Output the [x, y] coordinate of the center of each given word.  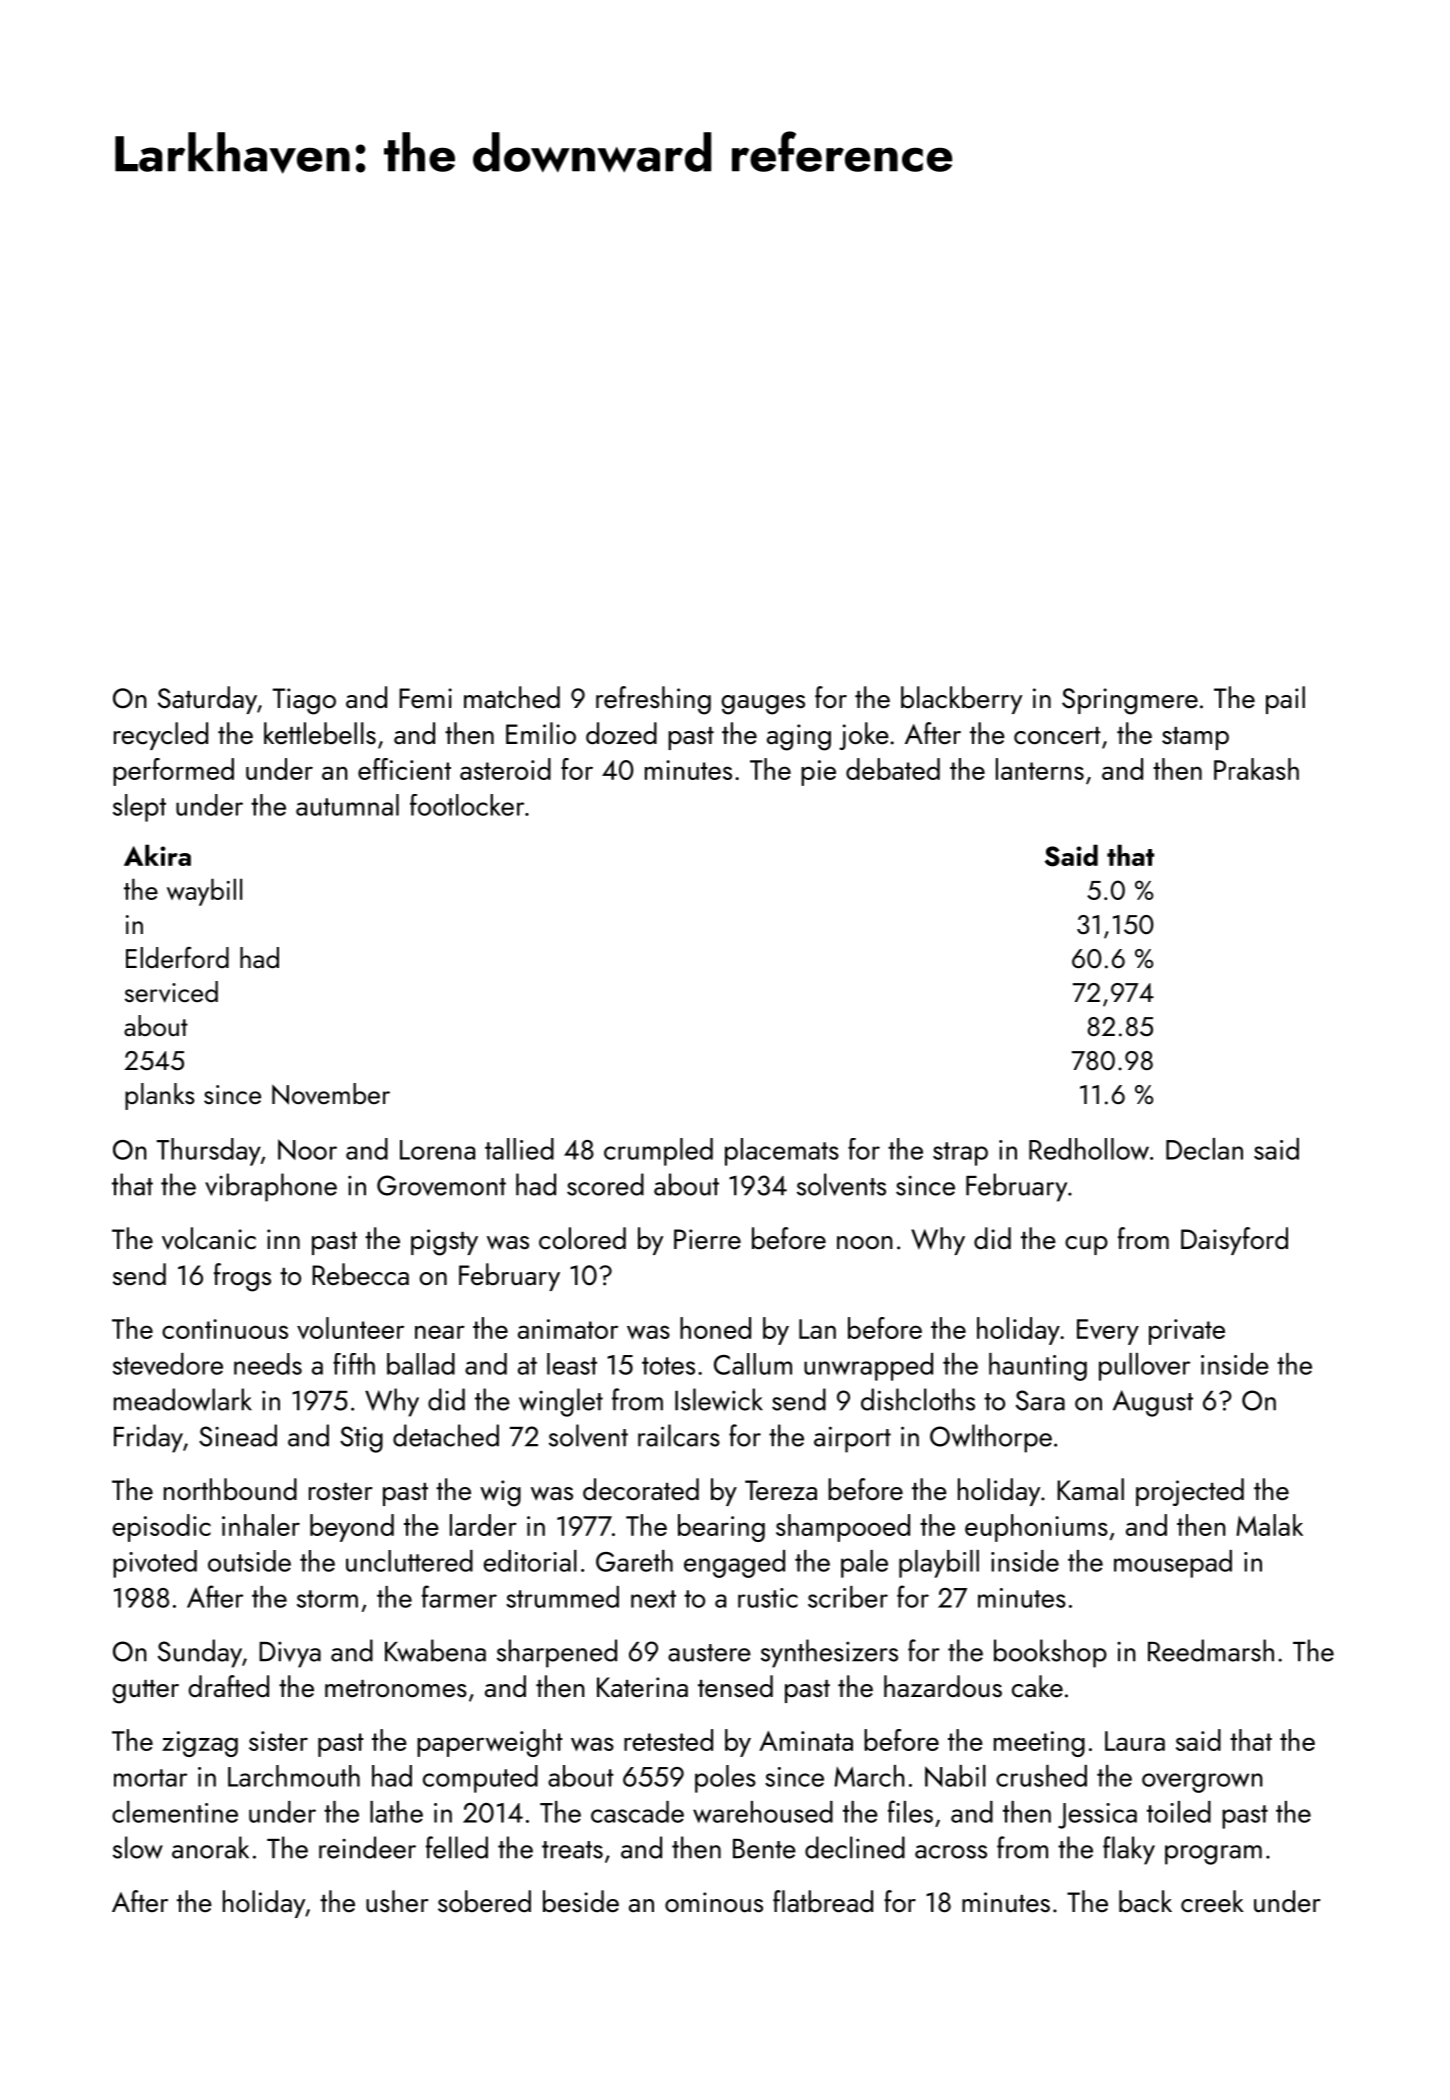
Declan [1204, 1149]
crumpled [658, 1152]
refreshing [653, 700]
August [1153, 1403]
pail [1285, 700]
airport [852, 1439]
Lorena [437, 1150]
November [331, 1094]
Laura [1135, 1741]
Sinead [238, 1435]
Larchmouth [294, 1776]
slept [139, 808]
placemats [782, 1152]
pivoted [155, 1564]
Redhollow [1089, 1149]
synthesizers [829, 1653]
